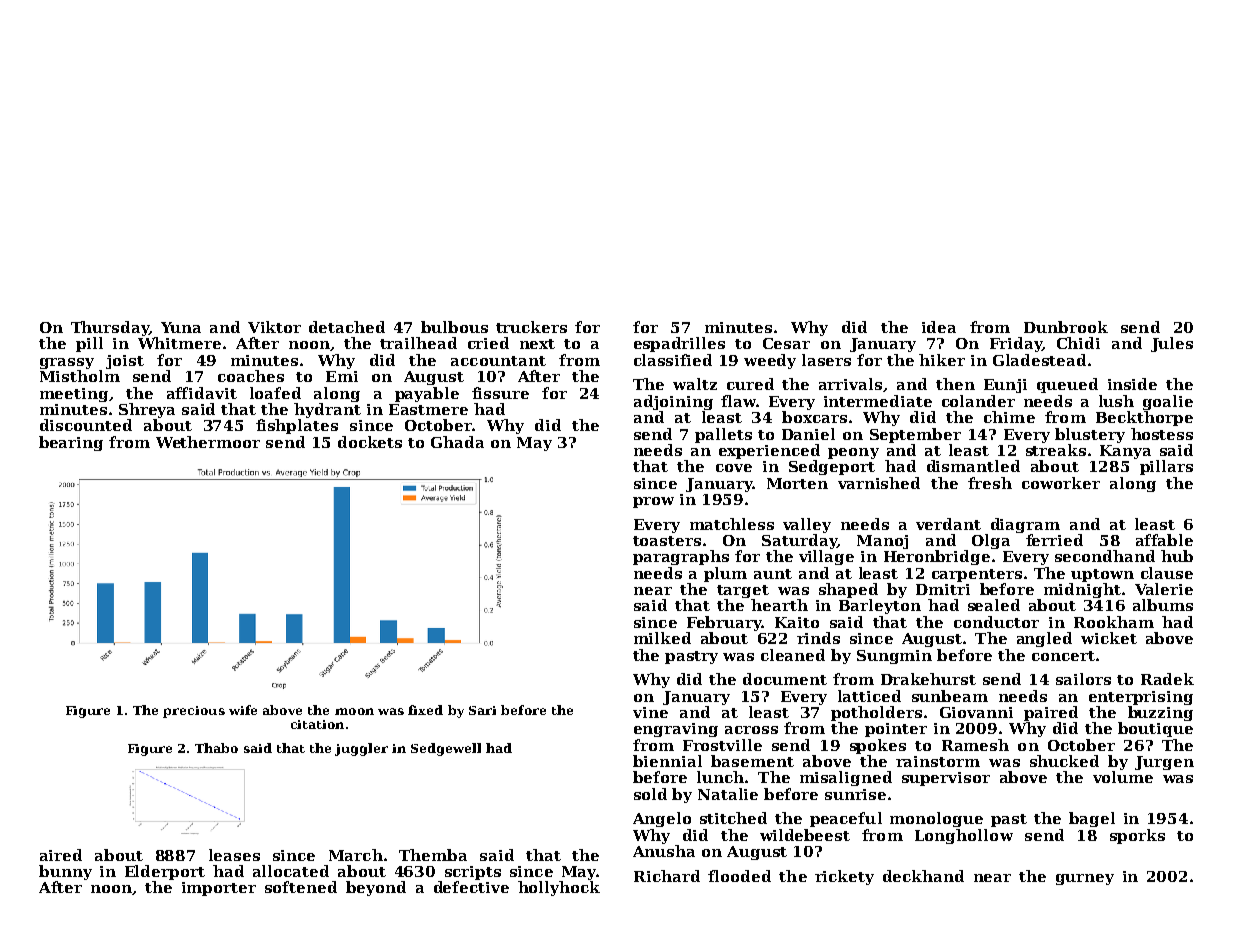 This screenshot has width=1233, height=952. I want to click on prow, so click(653, 502).
